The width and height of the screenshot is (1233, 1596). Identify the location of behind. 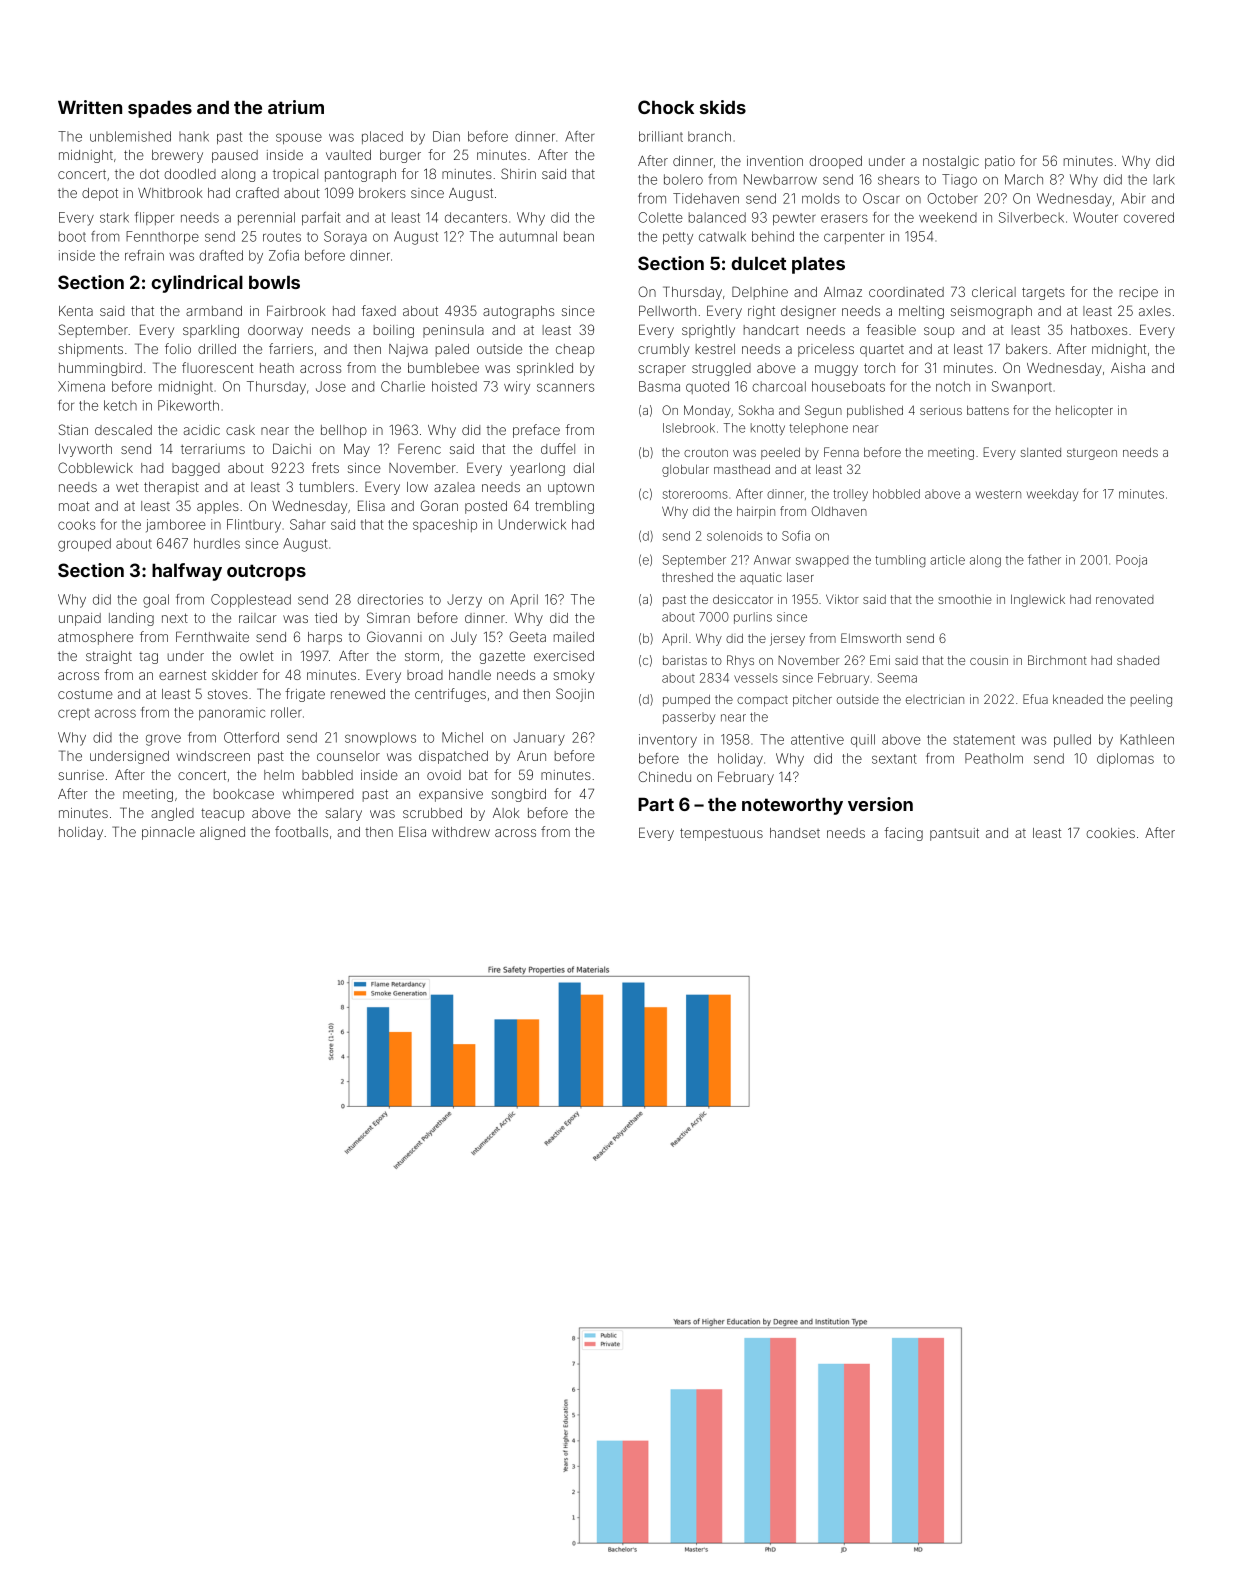
(773, 236).
